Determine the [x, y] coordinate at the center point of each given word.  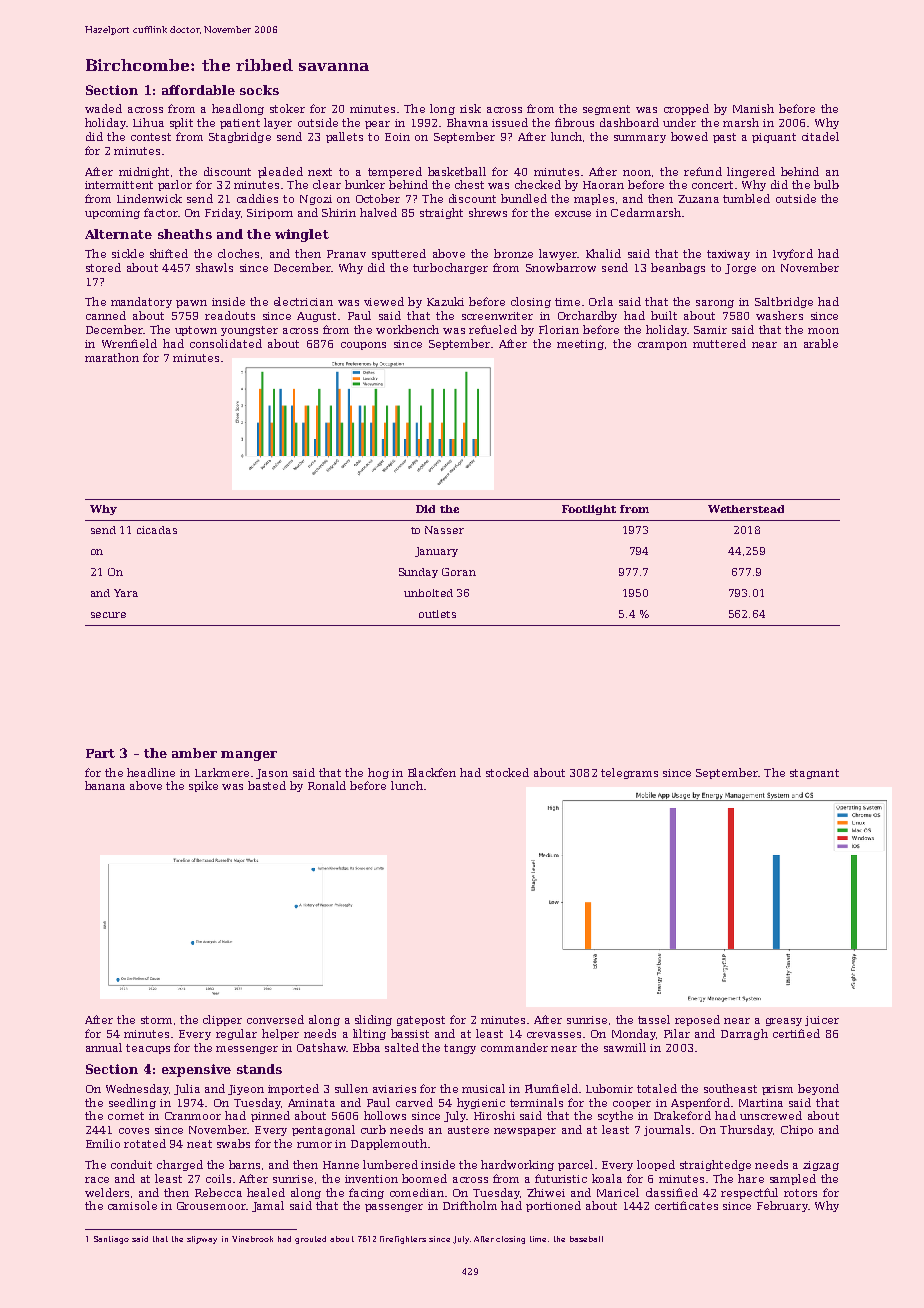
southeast [730, 1088]
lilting [369, 1034]
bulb [826, 184]
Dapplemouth [389, 1144]
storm [156, 1020]
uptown [196, 331]
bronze [513, 253]
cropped [686, 109]
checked [538, 184]
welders [107, 1192]
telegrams [629, 773]
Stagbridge [240, 137]
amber [194, 753]
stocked [507, 772]
